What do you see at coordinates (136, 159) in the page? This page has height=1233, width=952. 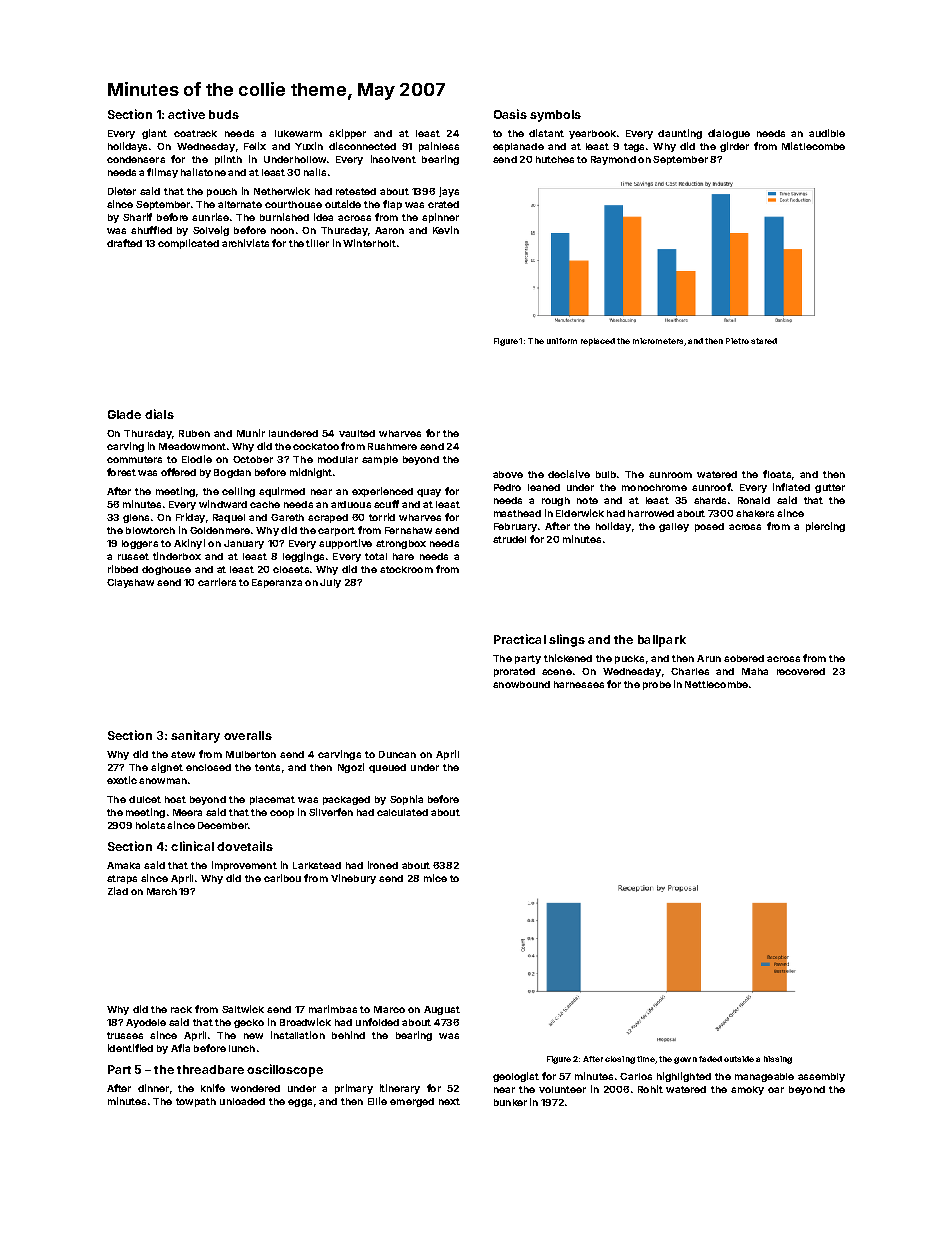 I see `condensers` at bounding box center [136, 159].
